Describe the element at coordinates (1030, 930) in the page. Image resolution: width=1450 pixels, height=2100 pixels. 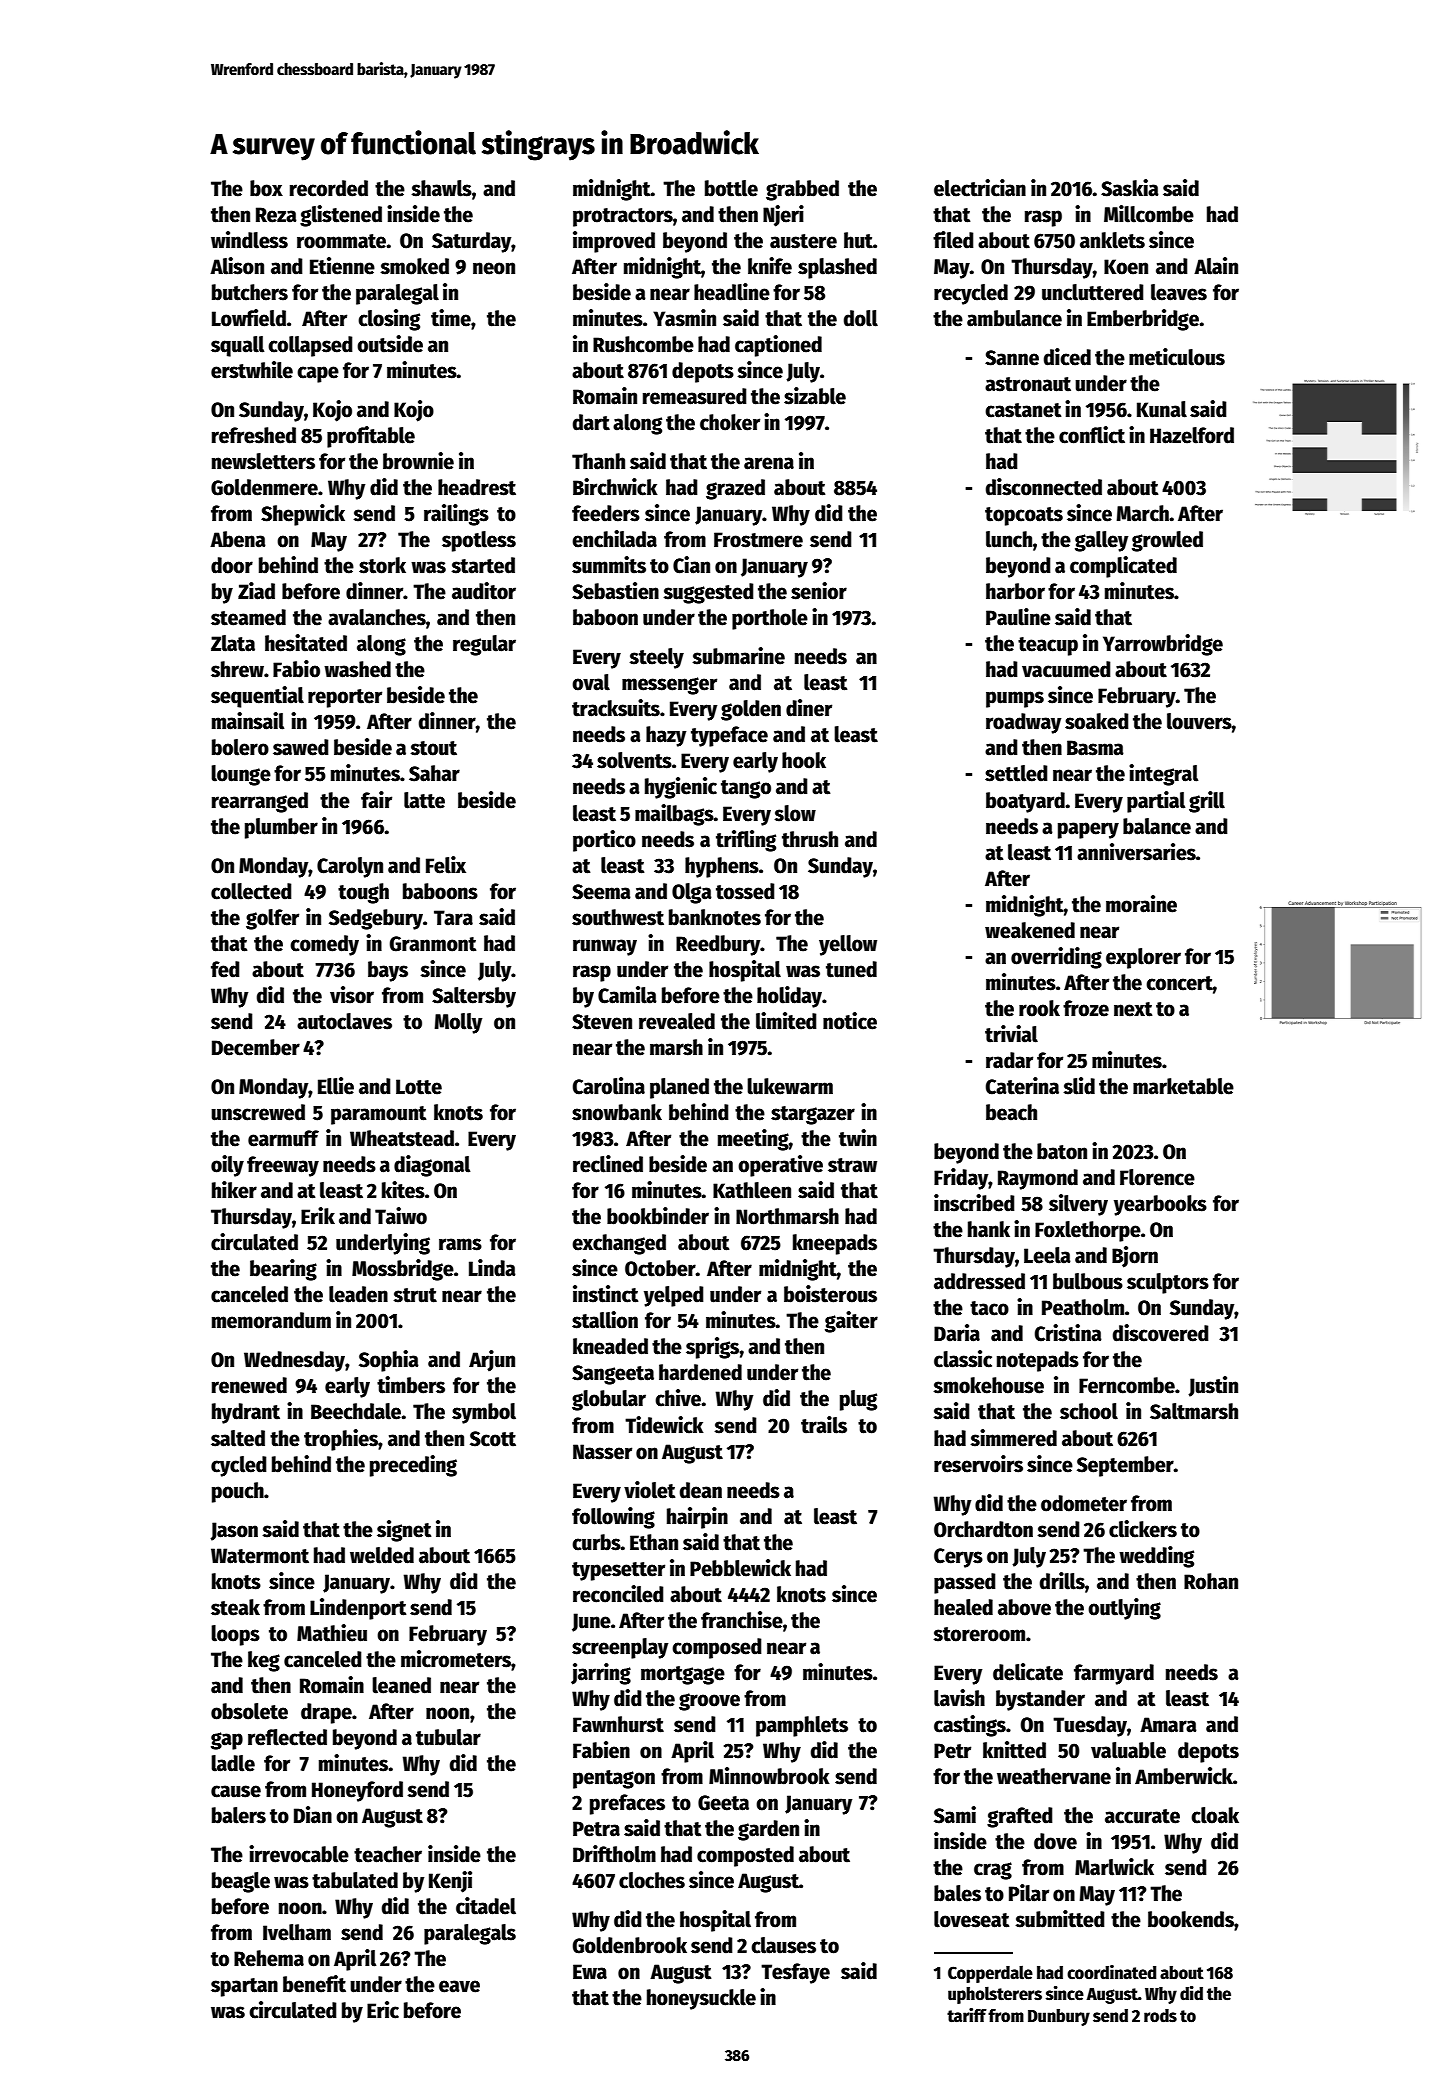
I see `weakened` at that location.
